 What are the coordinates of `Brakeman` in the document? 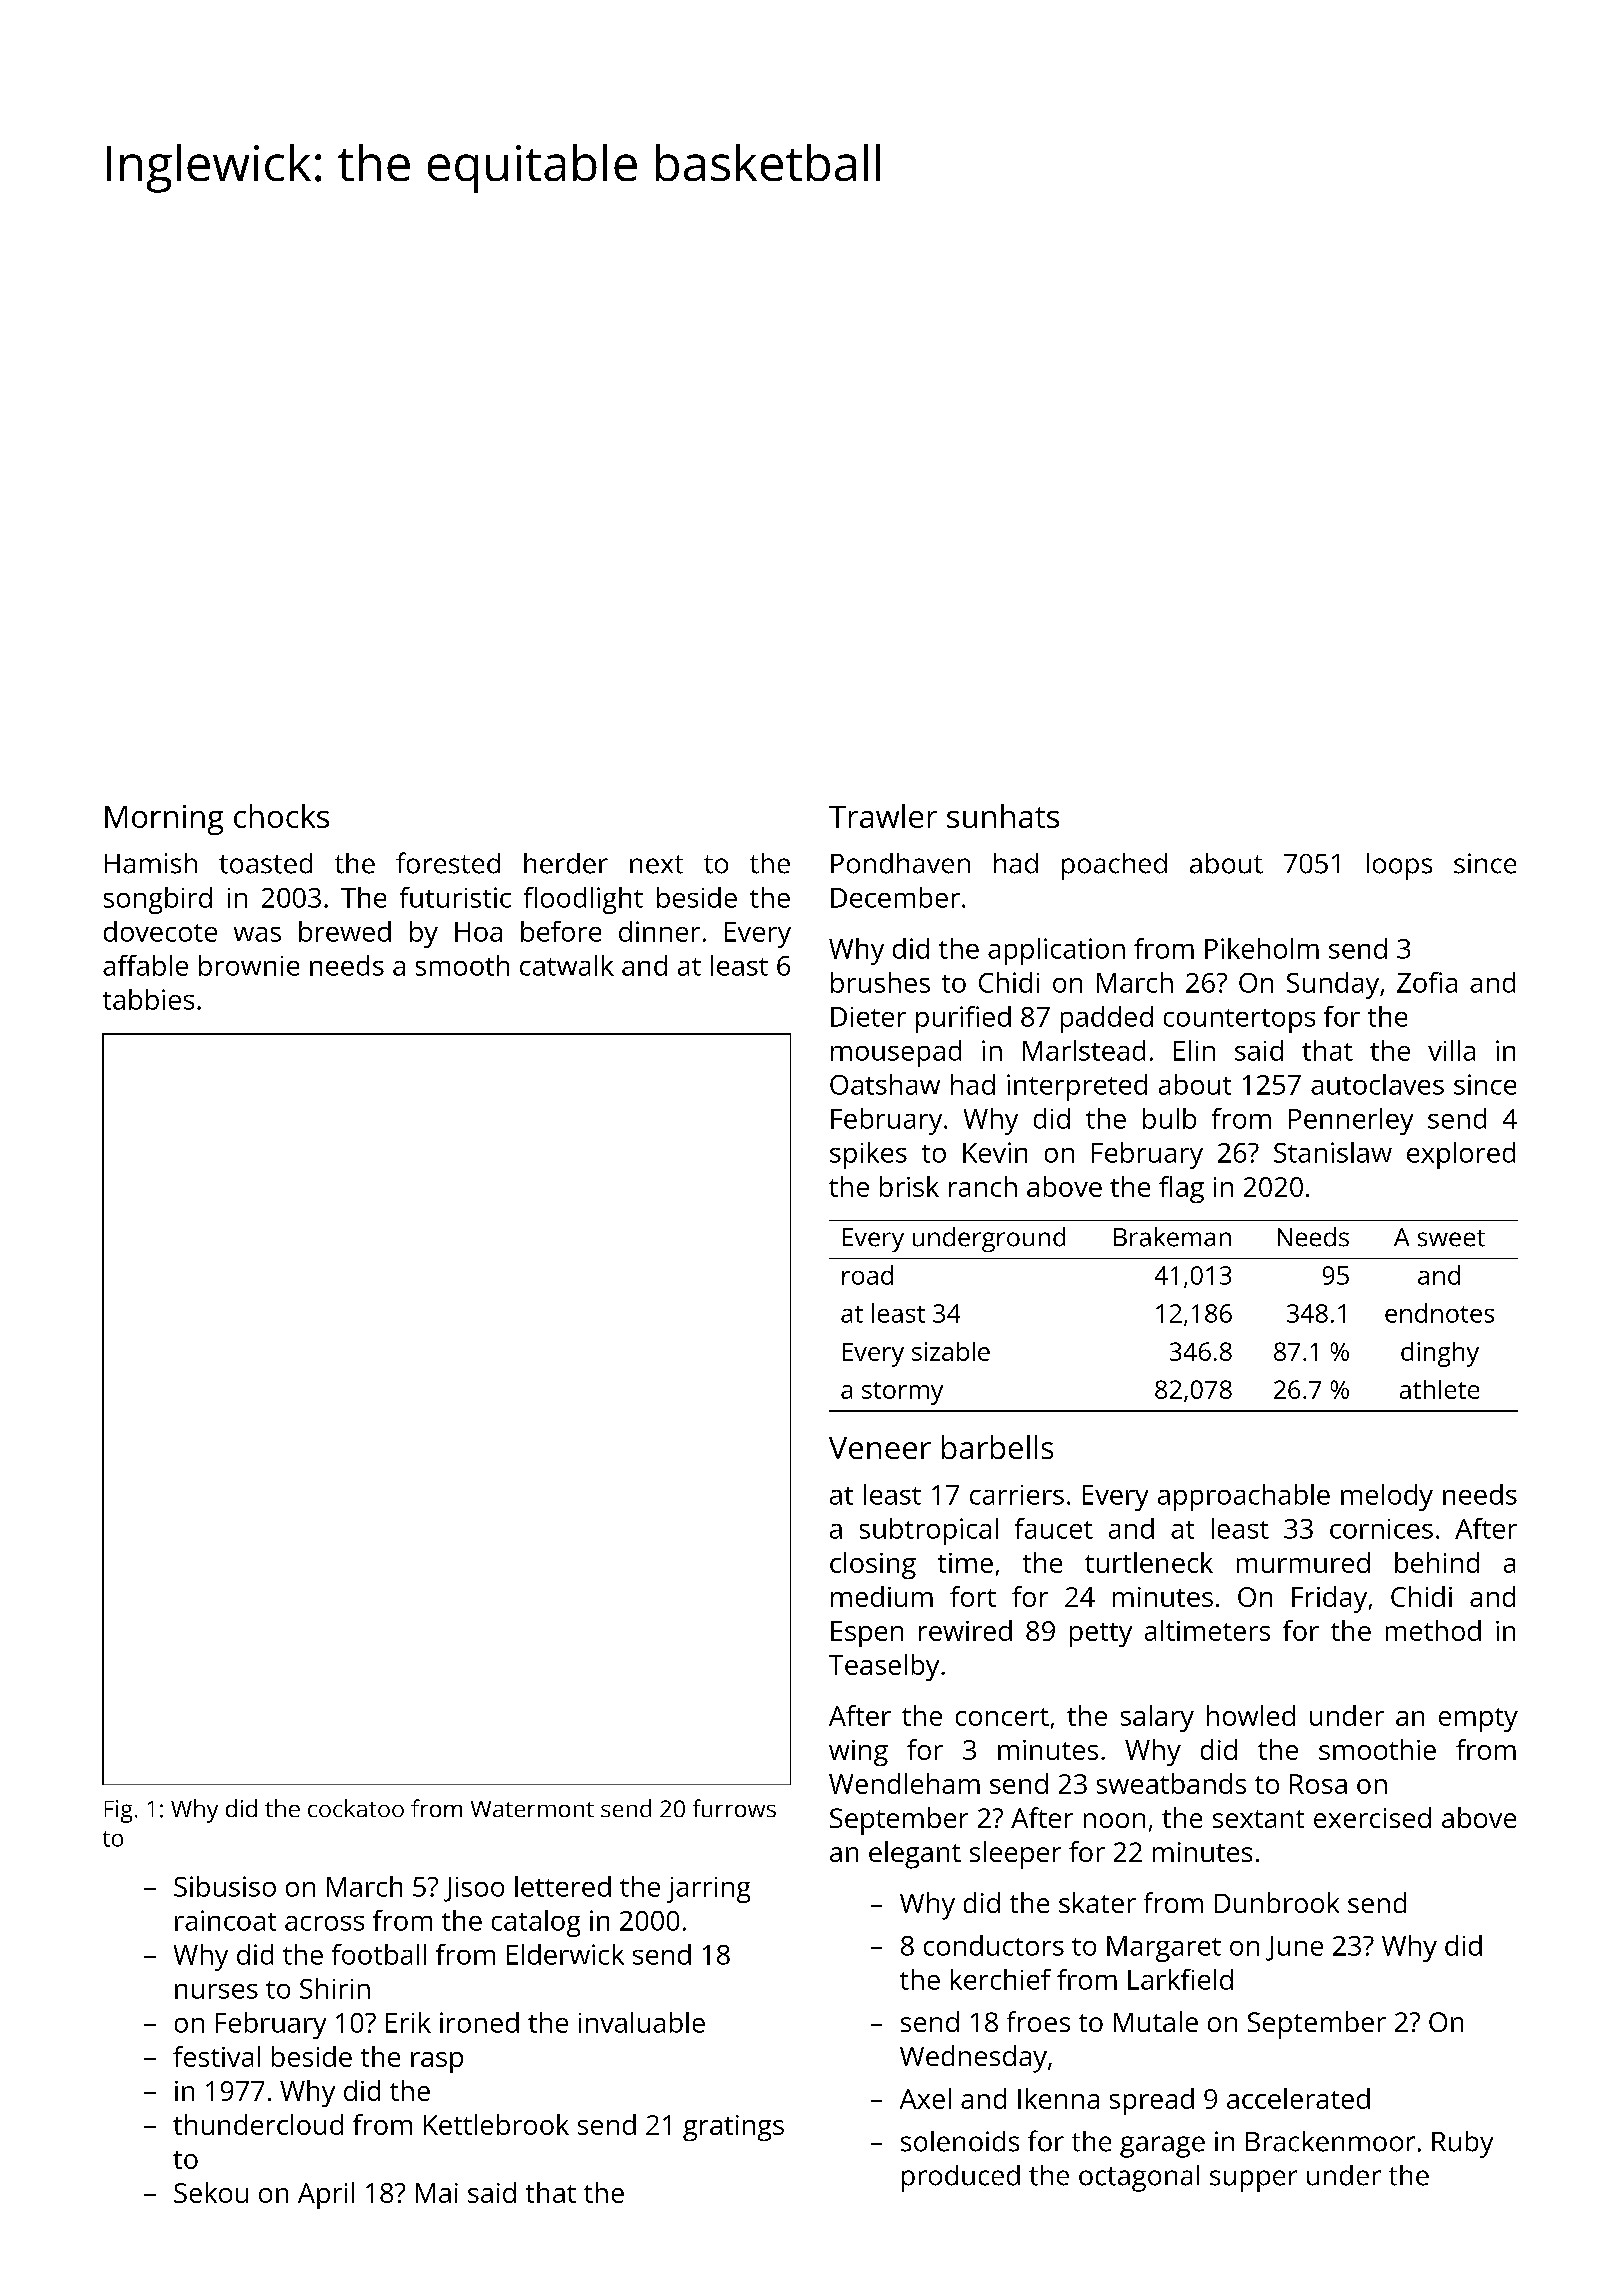 It's located at (1172, 1237).
